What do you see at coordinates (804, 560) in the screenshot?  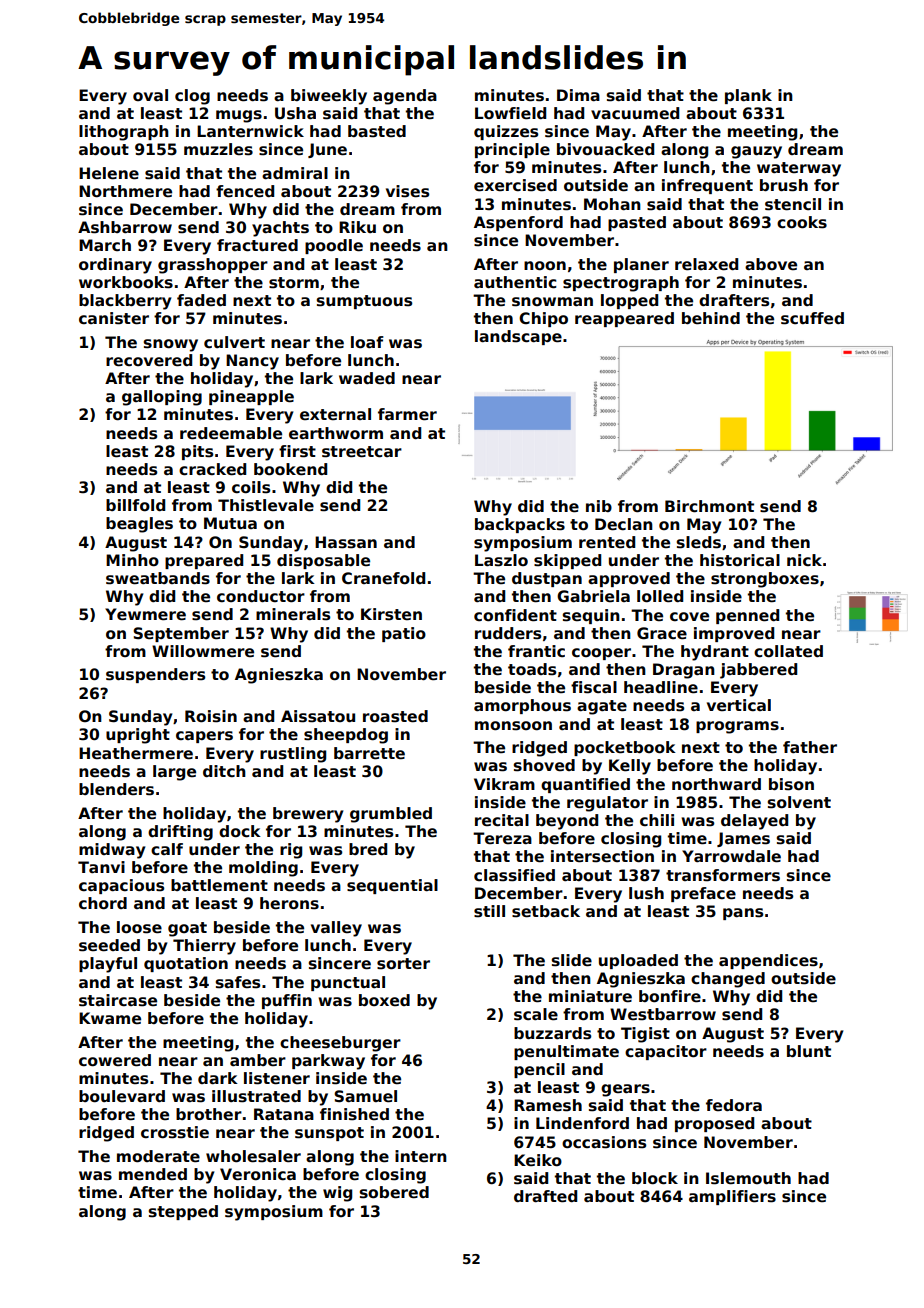 I see `nick` at bounding box center [804, 560].
